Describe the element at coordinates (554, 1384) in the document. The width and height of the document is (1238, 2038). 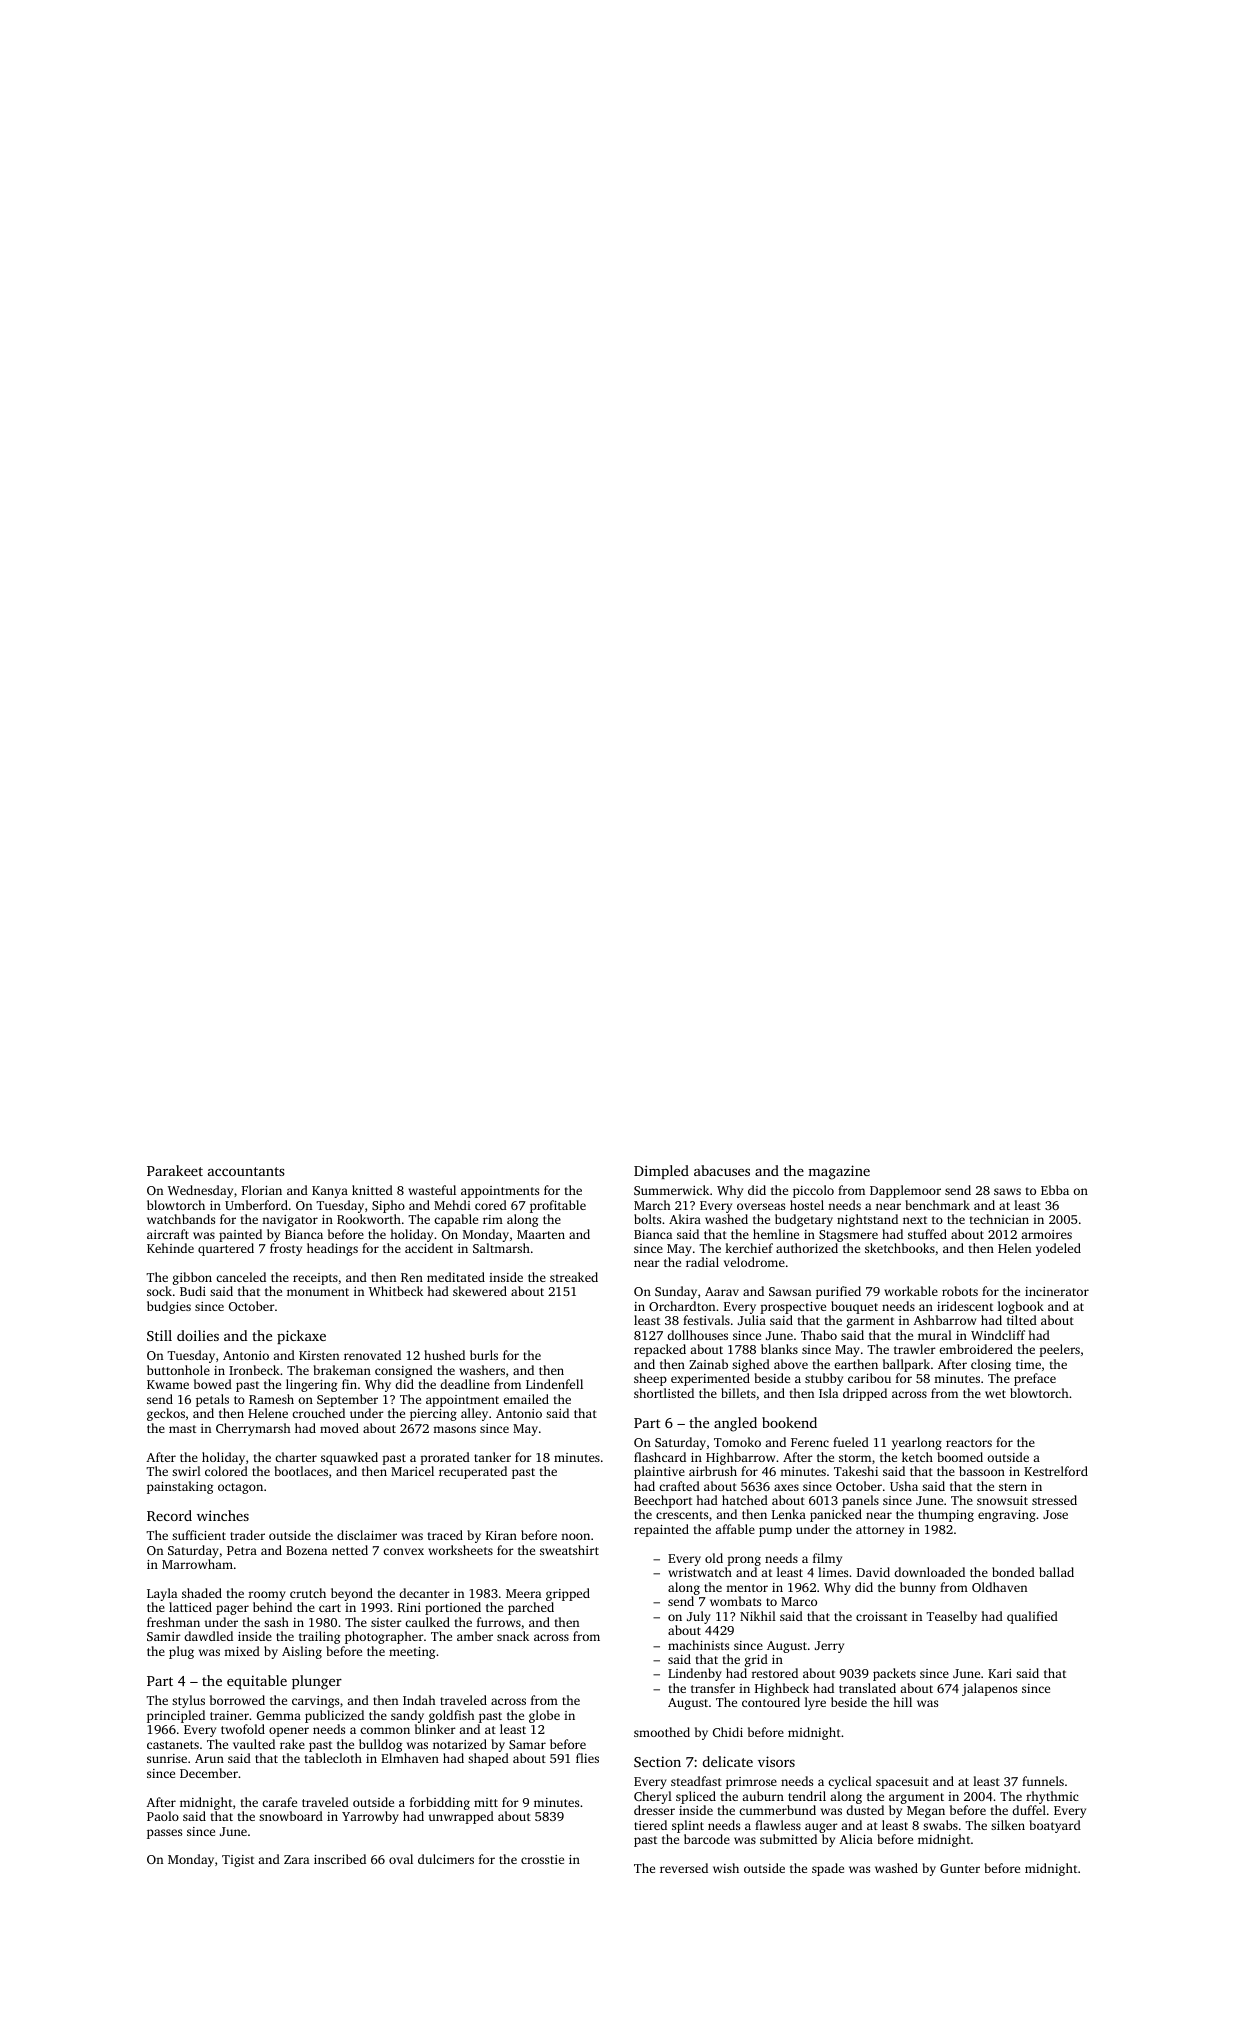
I see `Lindenfell` at that location.
